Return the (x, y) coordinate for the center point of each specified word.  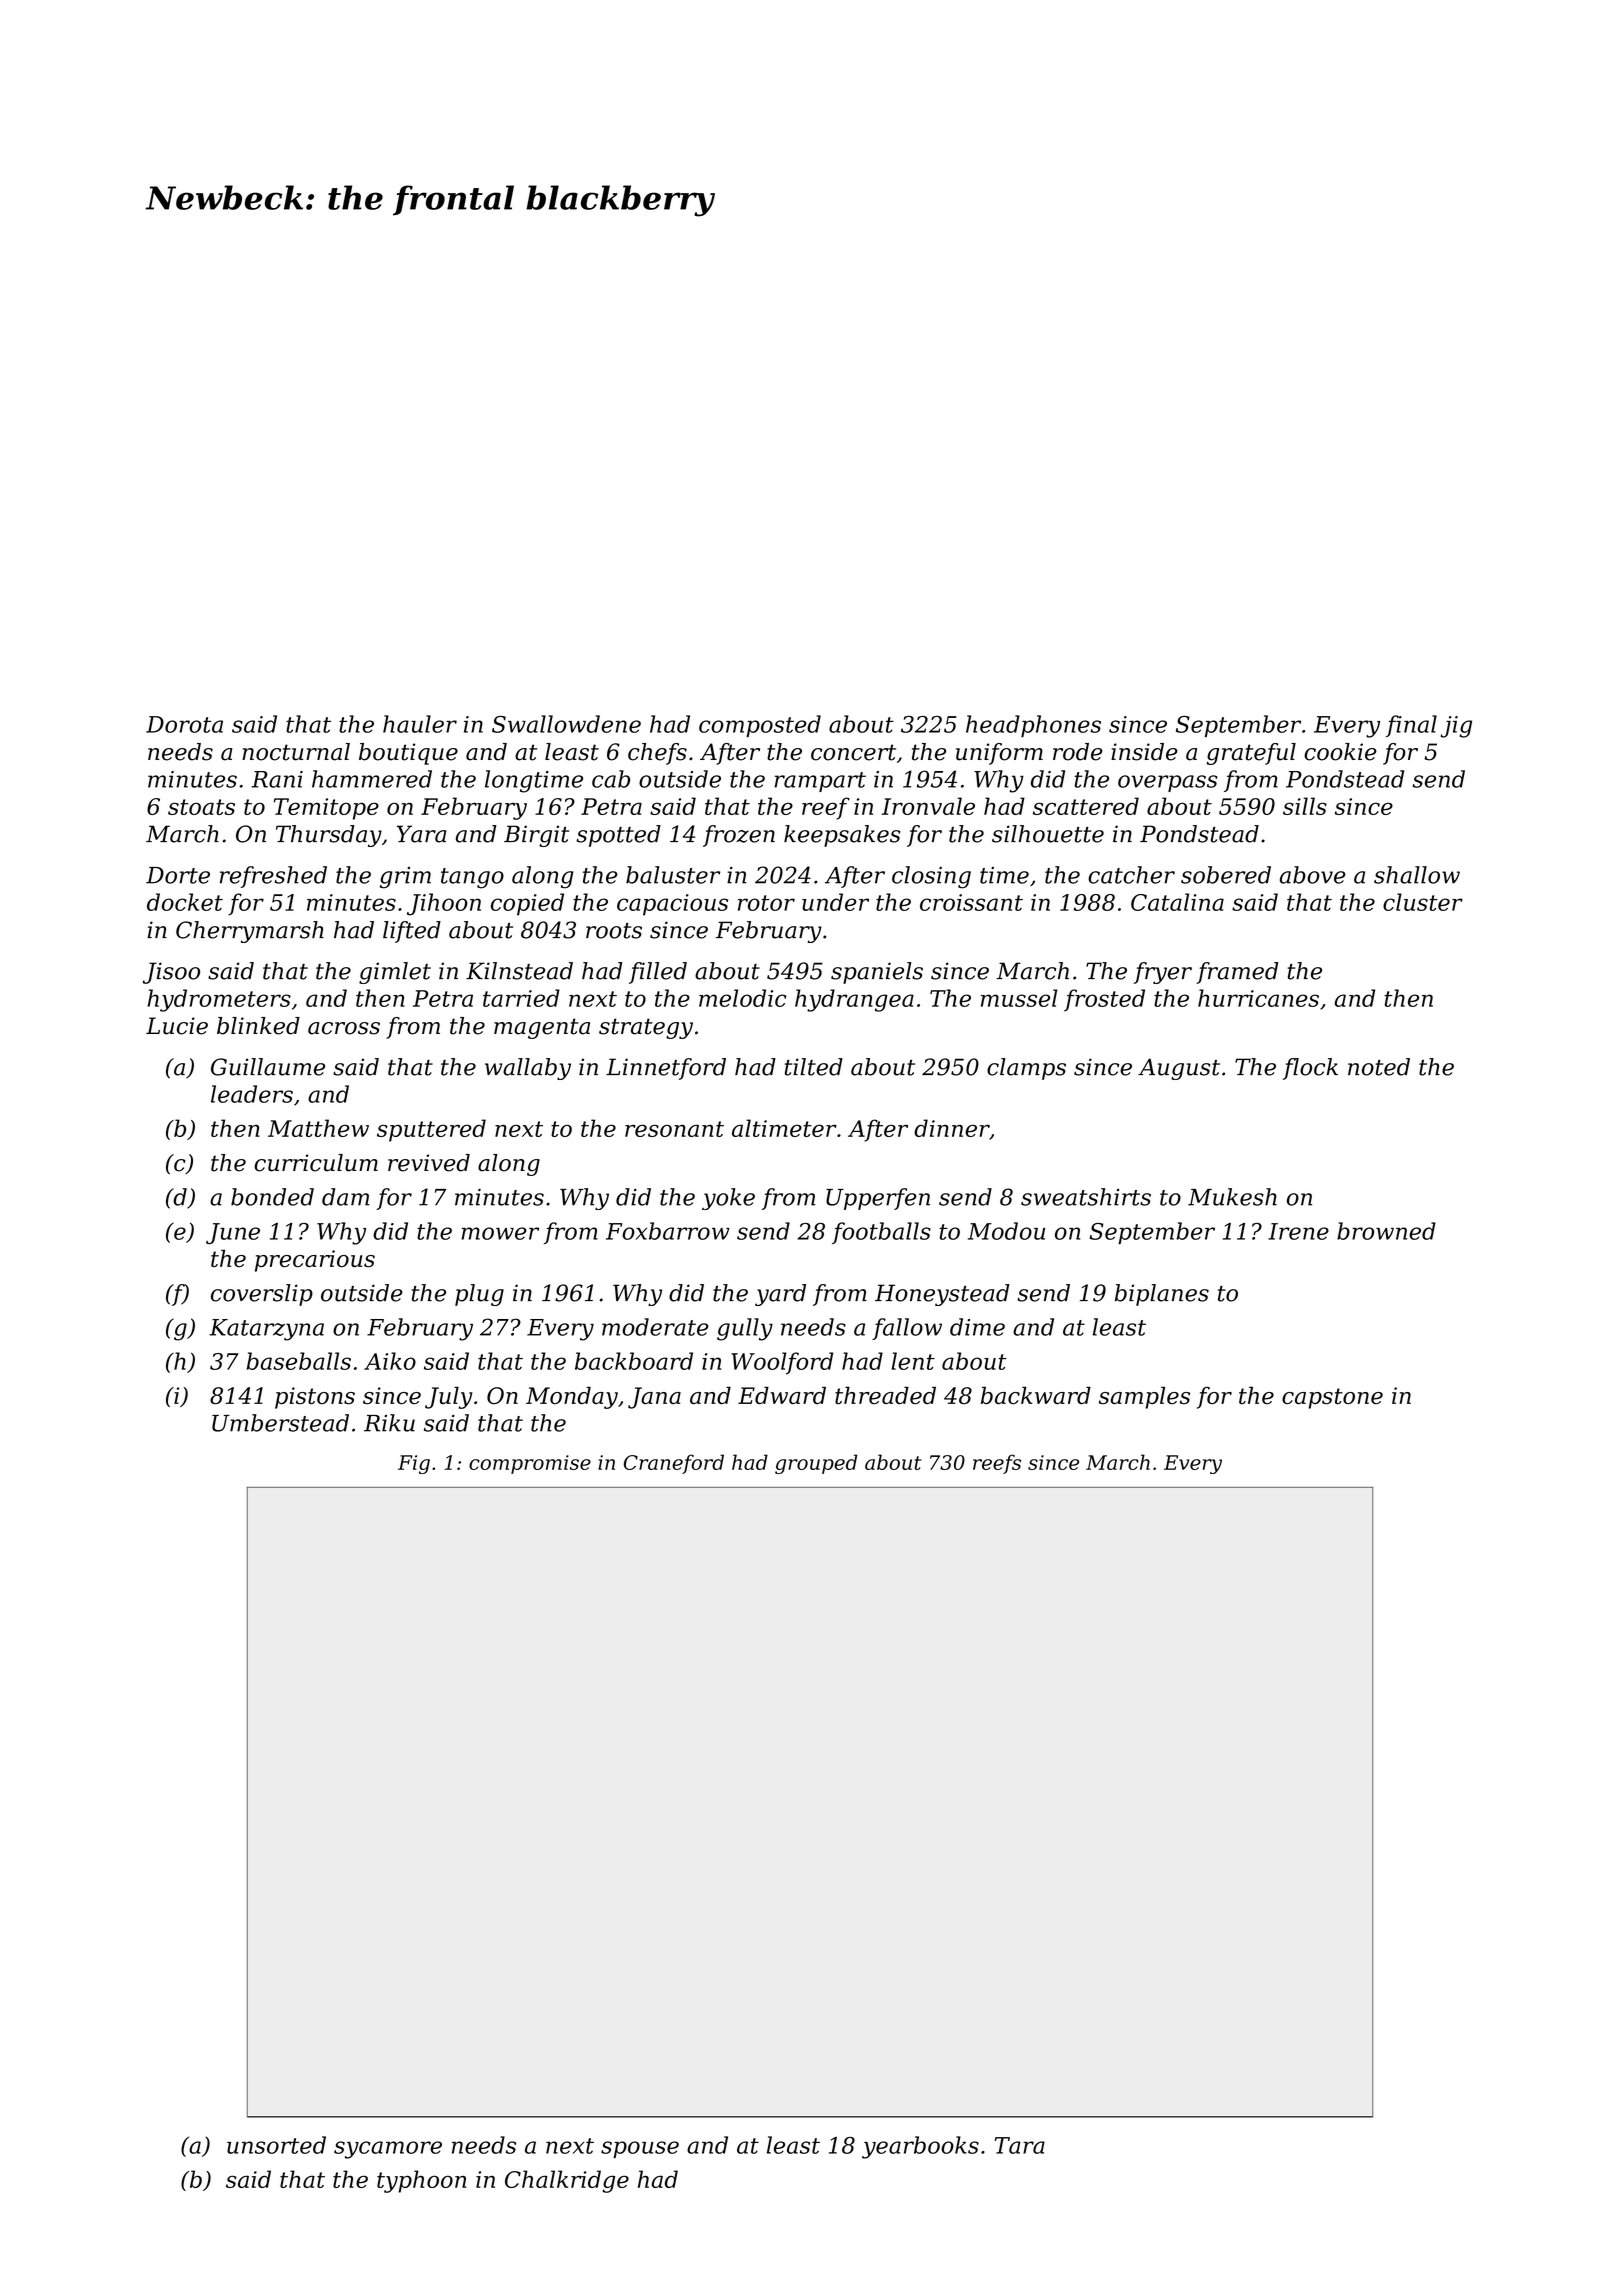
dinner (952, 1129)
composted (760, 726)
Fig (414, 1464)
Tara (1020, 2145)
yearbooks (920, 2147)
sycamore (388, 2150)
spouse (640, 2149)
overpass (1167, 783)
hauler (420, 724)
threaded (885, 1395)
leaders (252, 1094)
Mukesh (1232, 1197)
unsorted (276, 2145)
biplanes (1162, 1295)
